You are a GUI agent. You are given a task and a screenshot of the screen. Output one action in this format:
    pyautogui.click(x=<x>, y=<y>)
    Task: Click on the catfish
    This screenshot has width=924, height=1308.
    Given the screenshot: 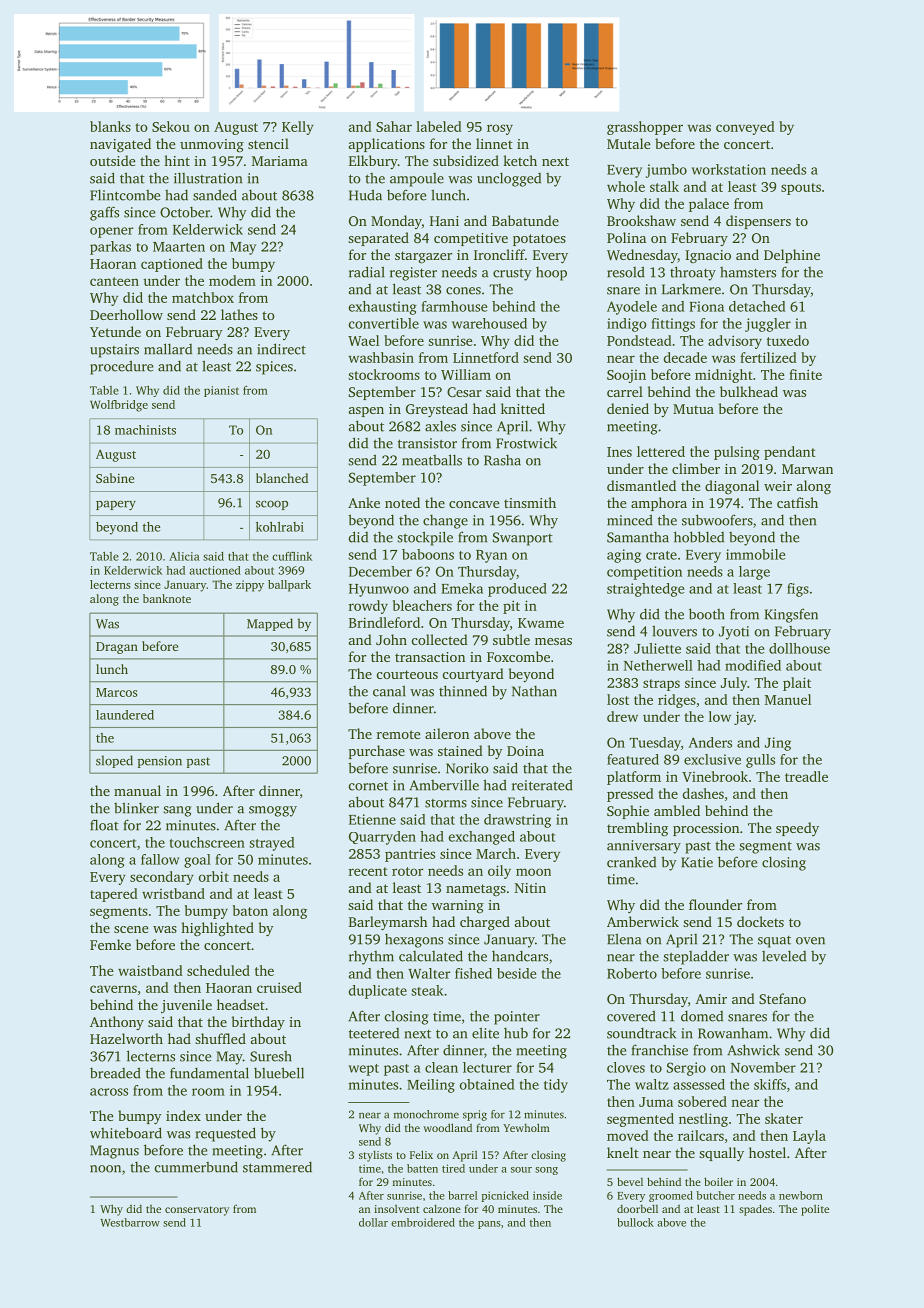 What is the action you would take?
    pyautogui.click(x=797, y=502)
